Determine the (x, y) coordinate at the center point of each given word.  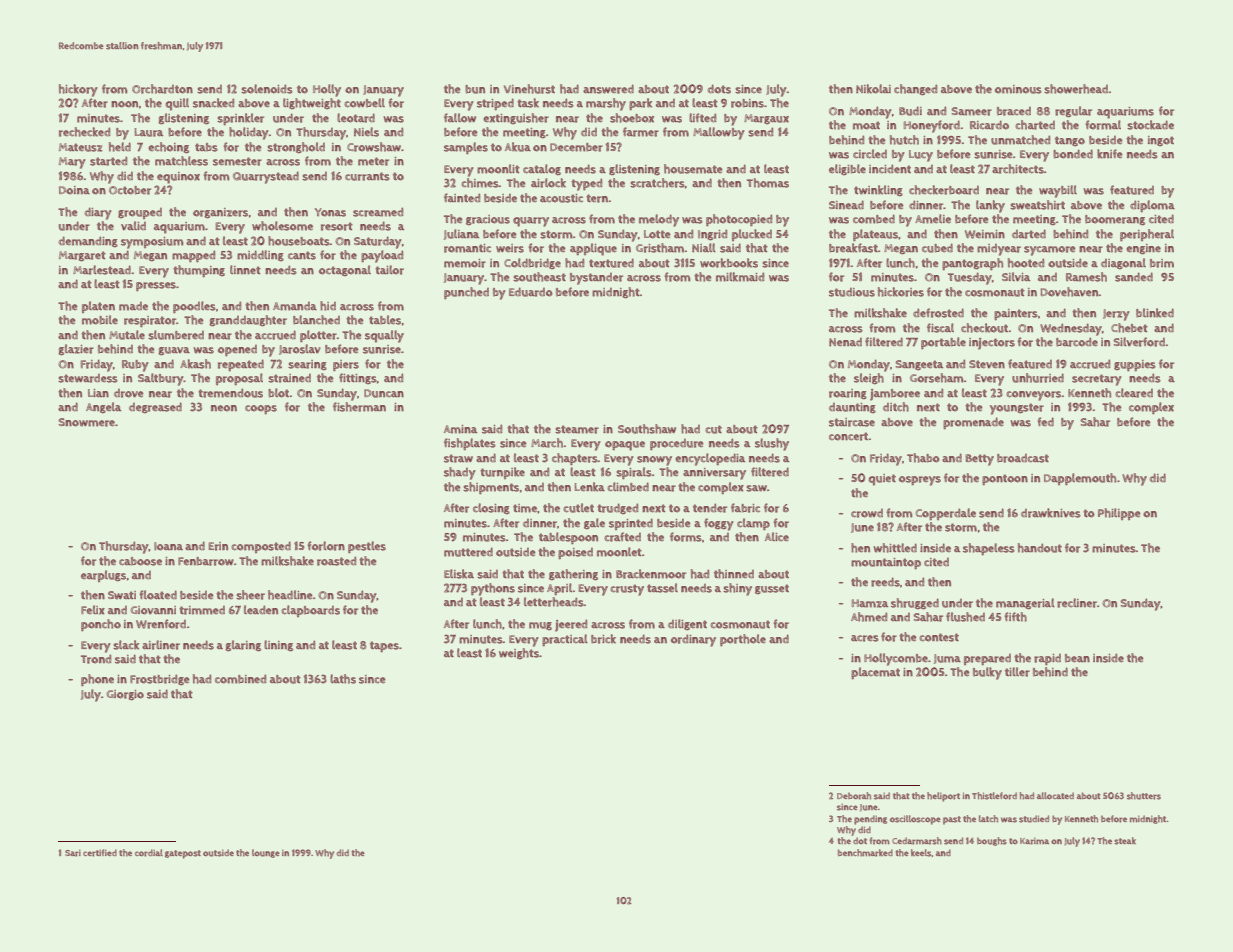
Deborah (854, 796)
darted (1029, 234)
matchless (181, 161)
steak (1125, 841)
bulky (987, 673)
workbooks (729, 263)
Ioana (168, 546)
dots (719, 89)
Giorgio (125, 695)
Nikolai (873, 89)
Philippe (1119, 514)
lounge (266, 853)
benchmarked (865, 853)
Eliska (459, 574)
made (133, 306)
